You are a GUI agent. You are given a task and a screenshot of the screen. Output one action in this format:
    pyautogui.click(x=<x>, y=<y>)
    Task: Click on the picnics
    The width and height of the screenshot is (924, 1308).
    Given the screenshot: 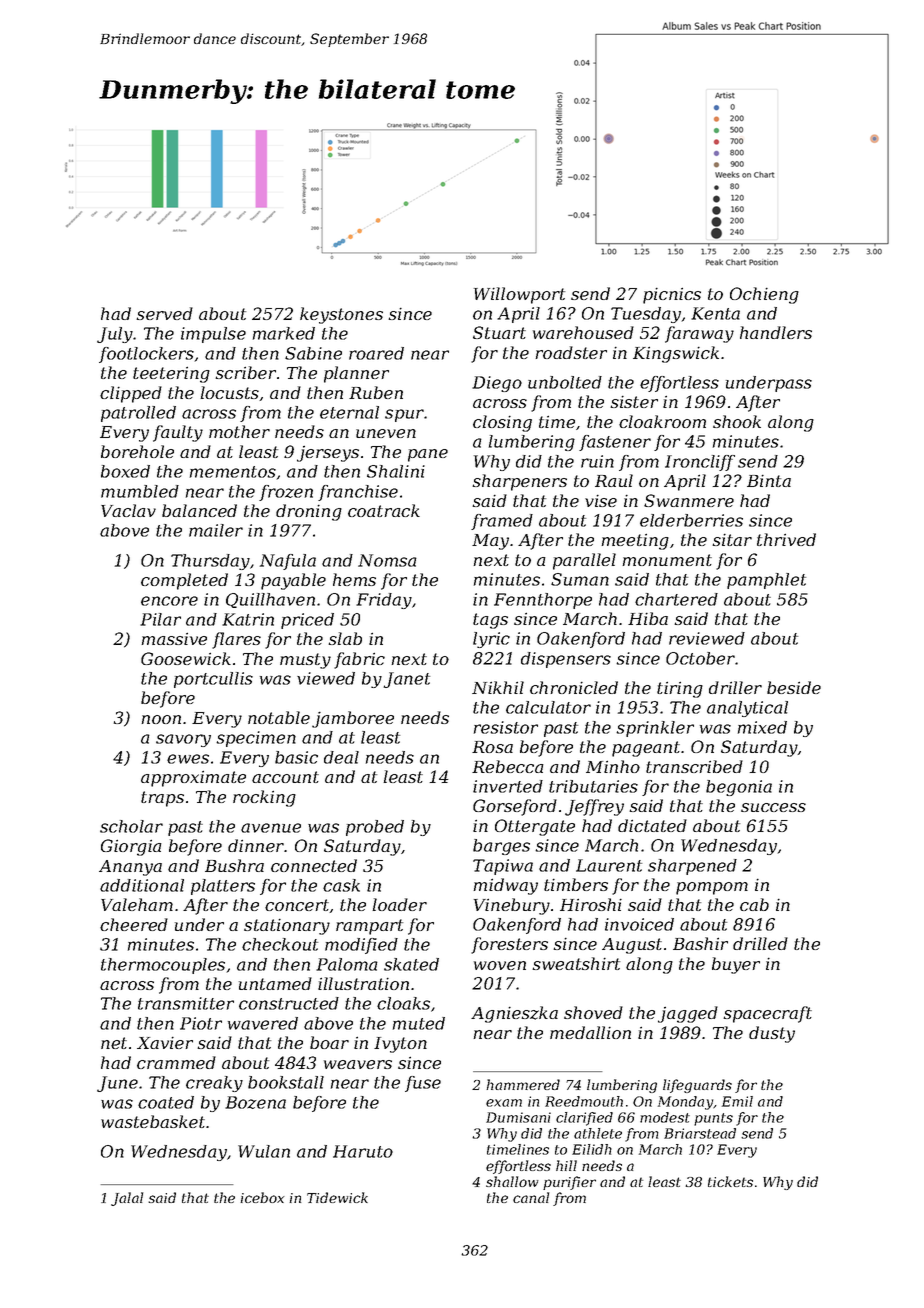 What is the action you would take?
    pyautogui.click(x=672, y=295)
